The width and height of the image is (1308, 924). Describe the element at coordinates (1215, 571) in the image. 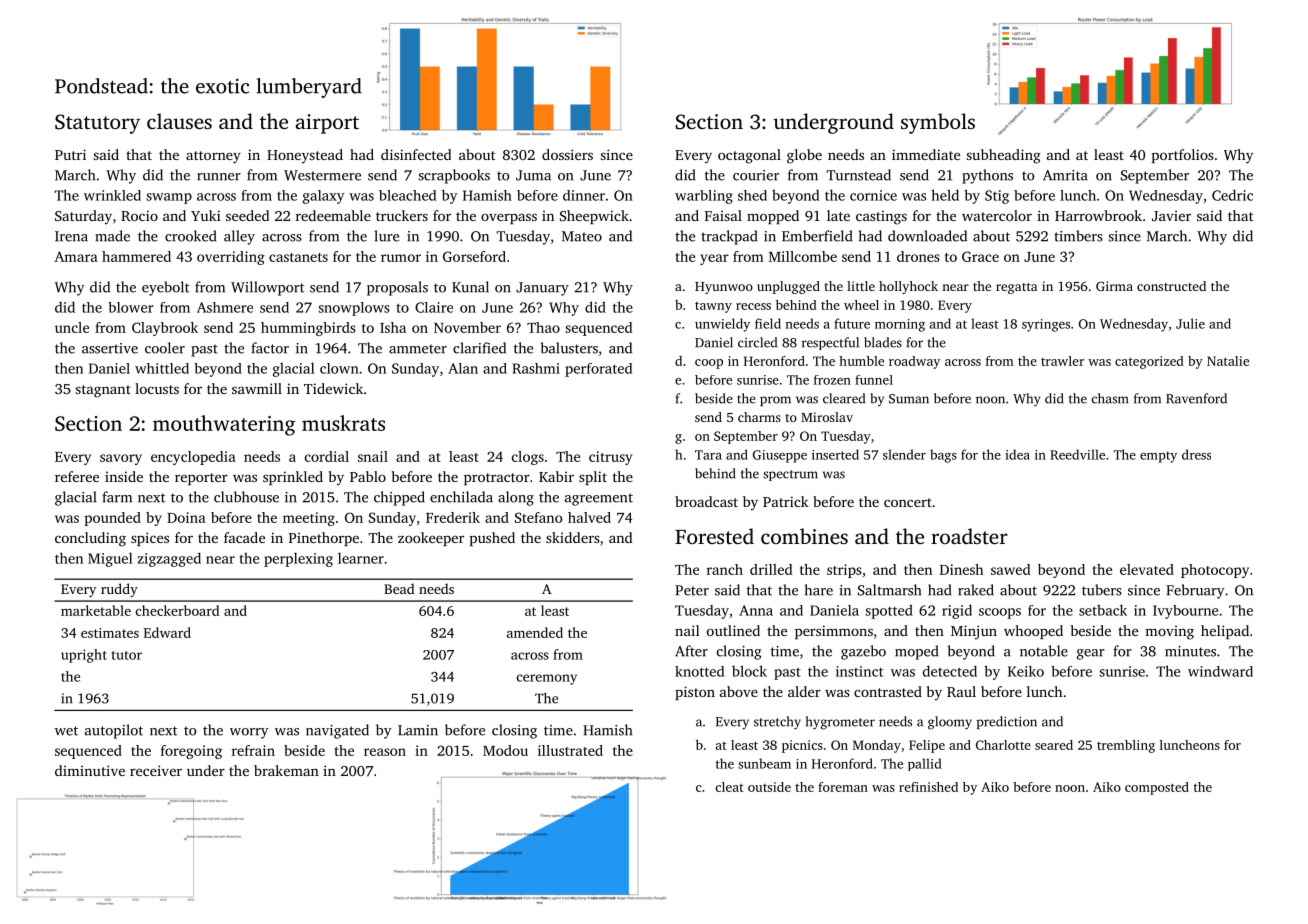

I see `photocopy` at that location.
